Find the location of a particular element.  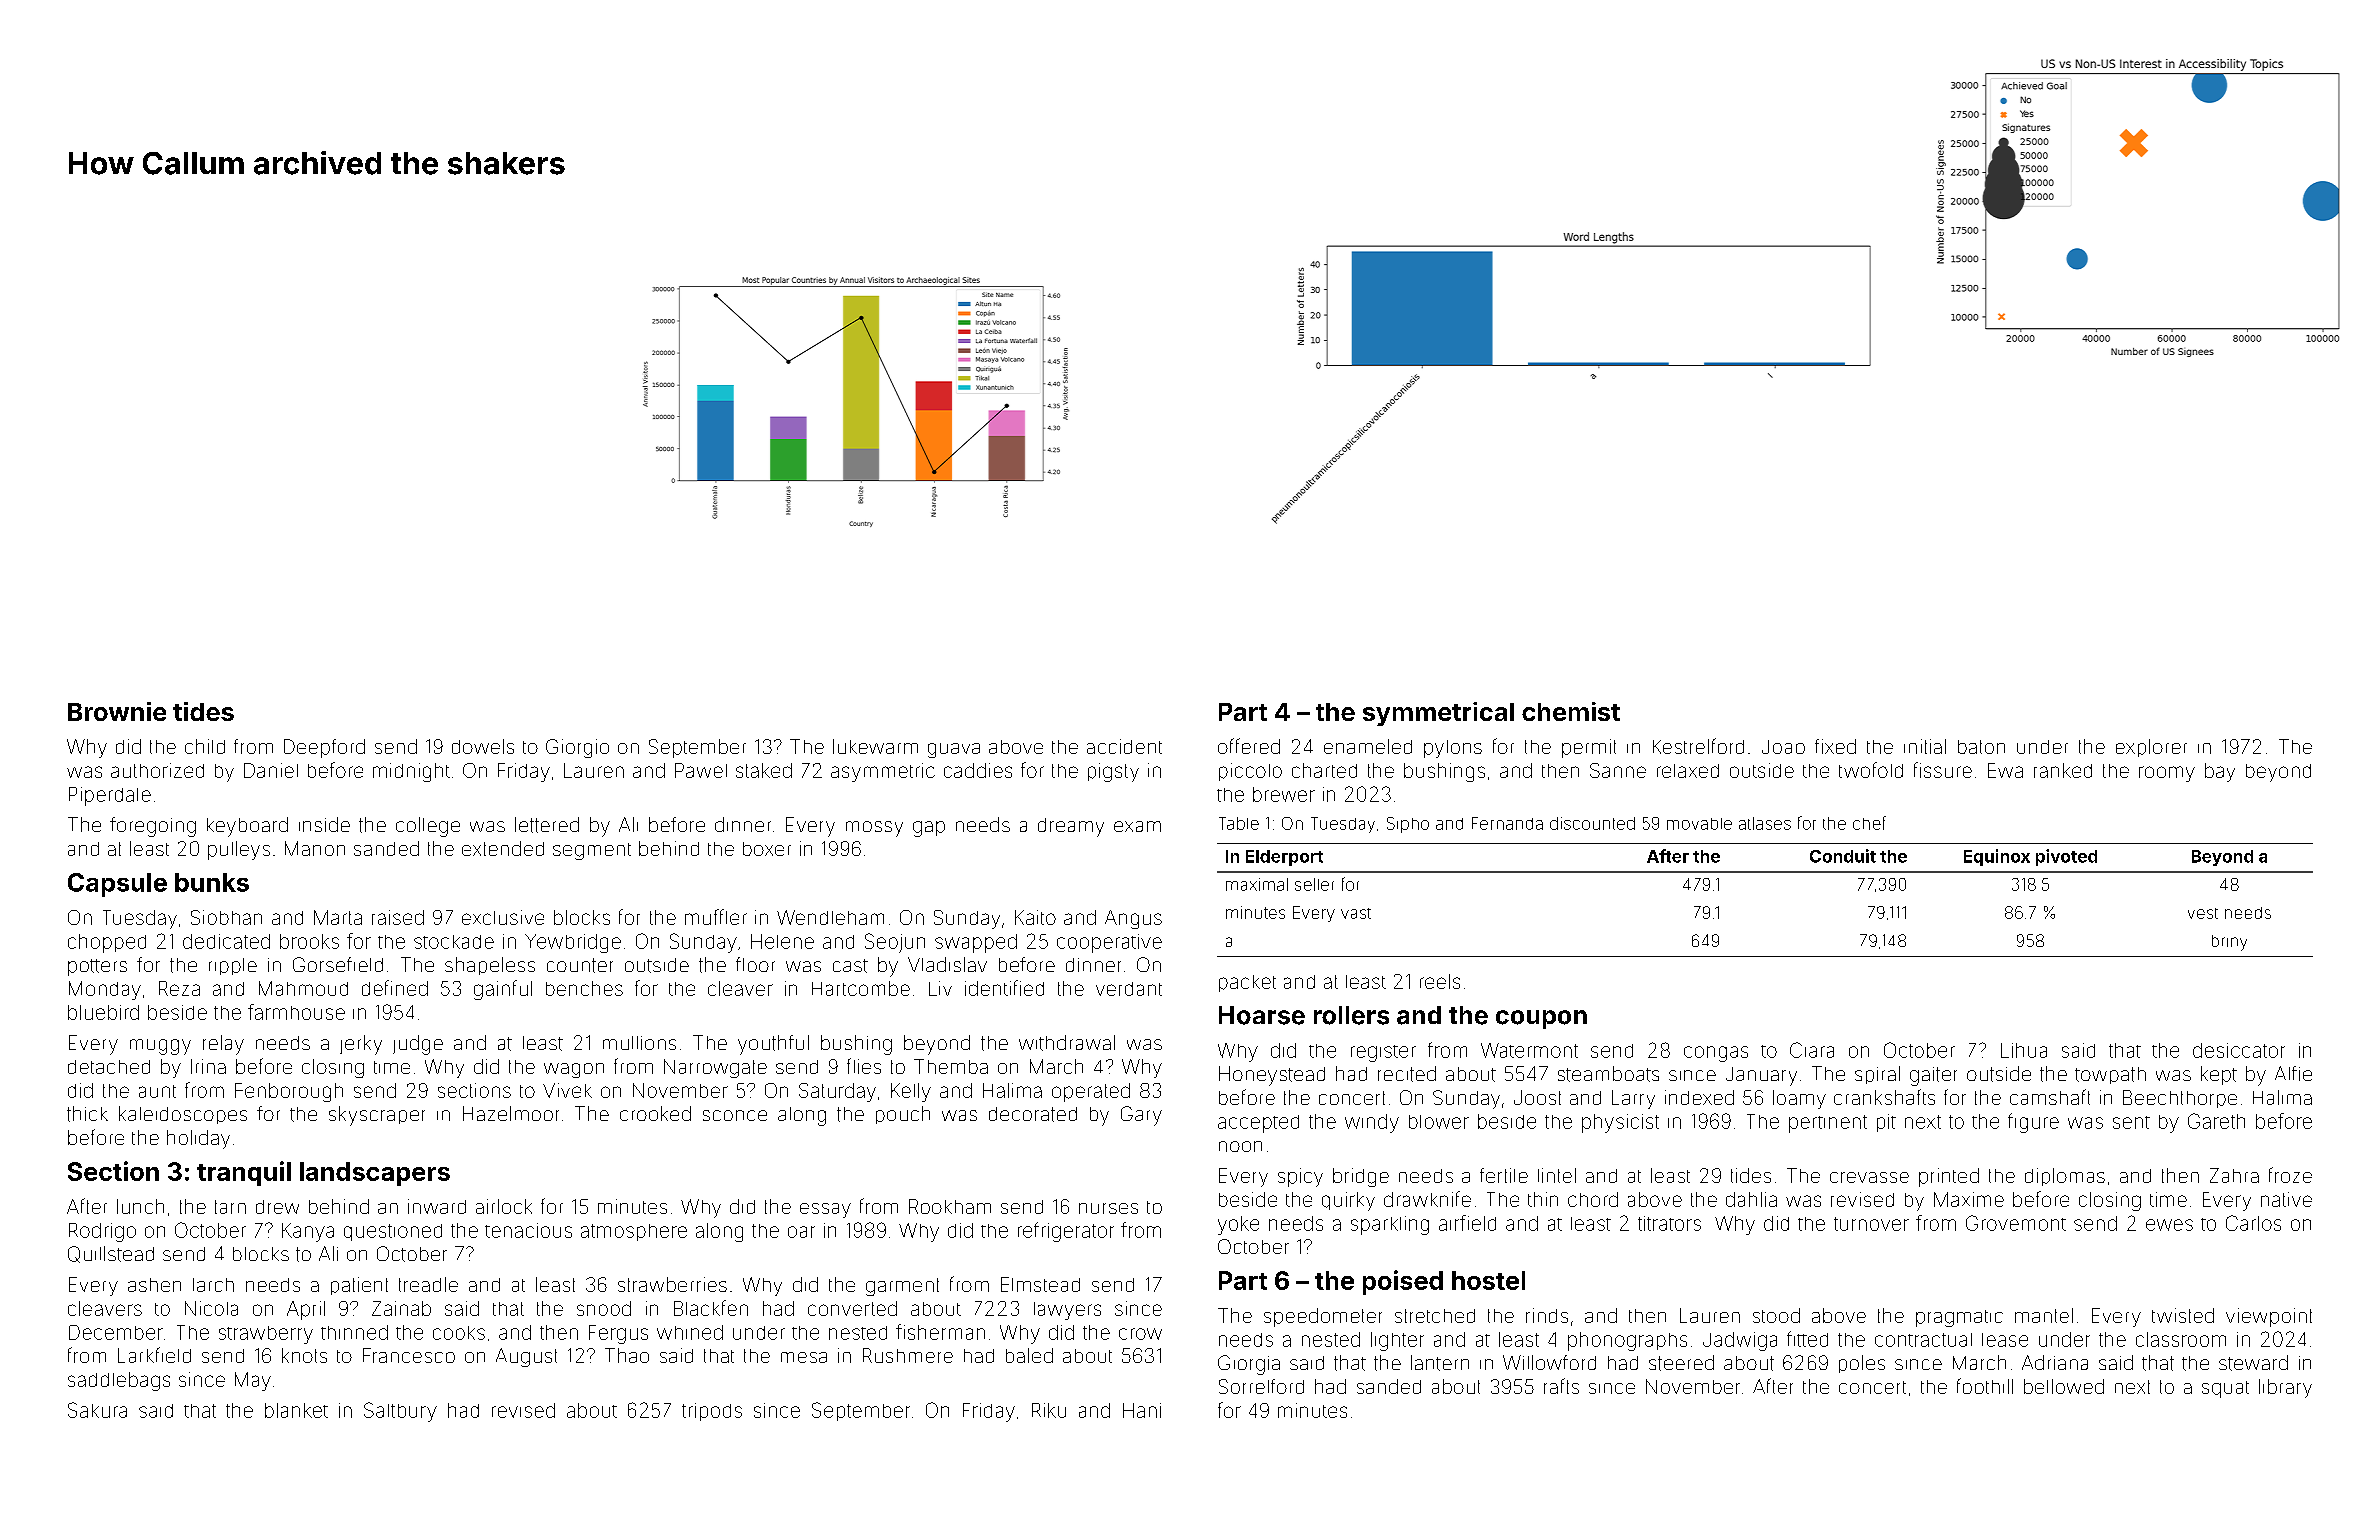

pulleys is located at coordinates (239, 850).
